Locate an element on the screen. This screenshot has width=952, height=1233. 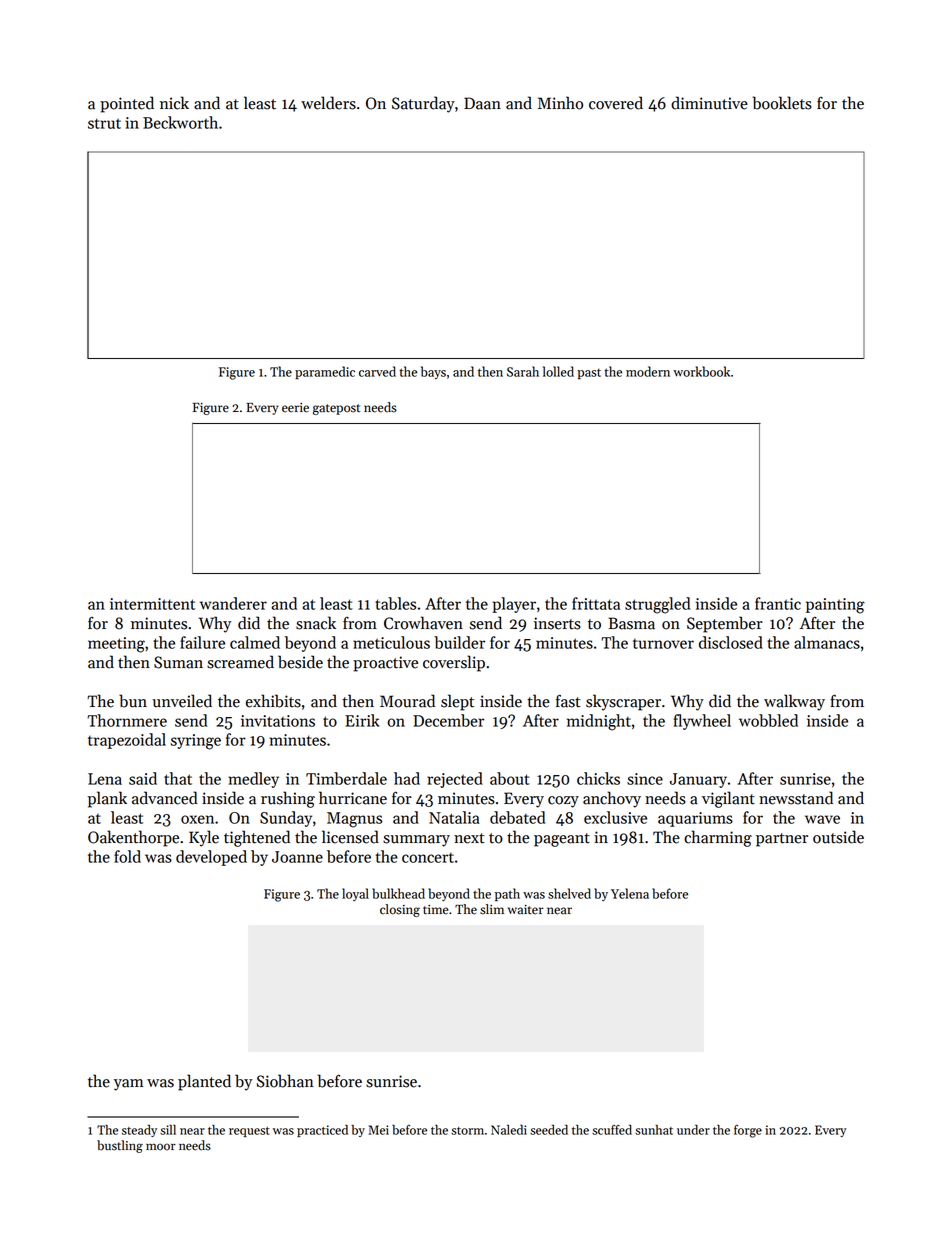
pointed is located at coordinates (127, 104).
